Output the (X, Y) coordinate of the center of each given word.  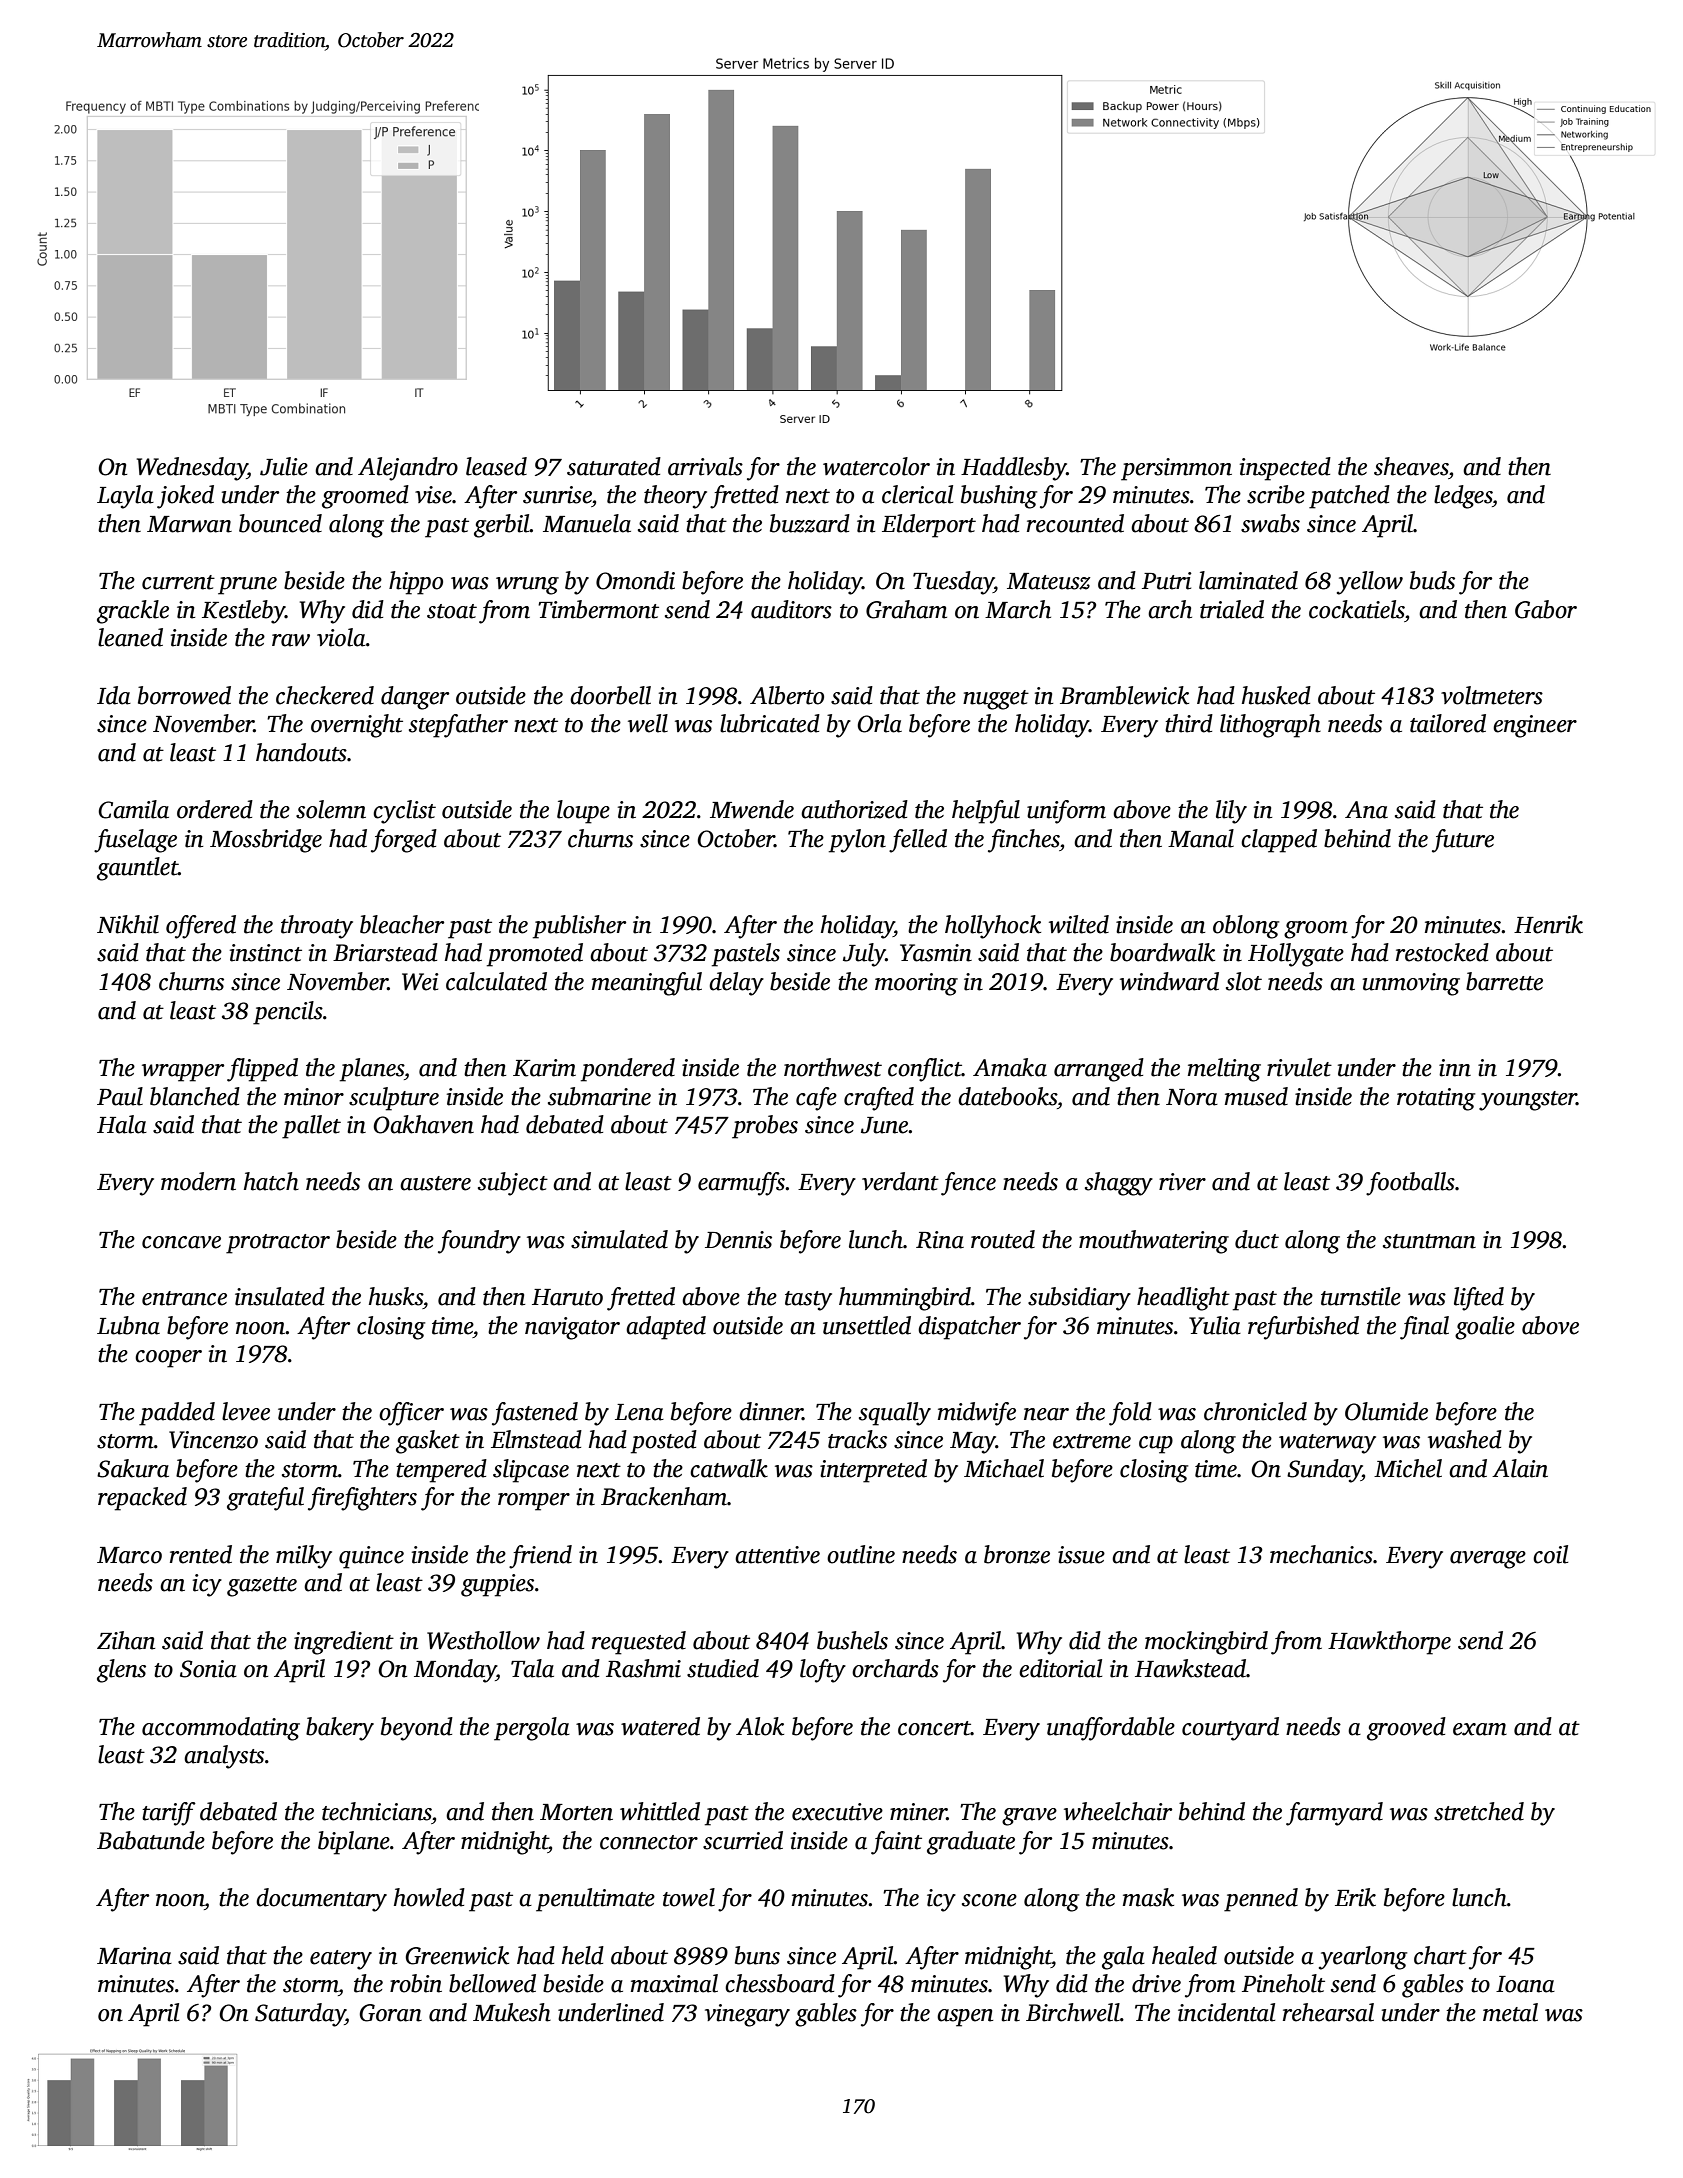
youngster (1528, 1101)
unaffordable (1111, 1729)
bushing (999, 497)
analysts (224, 1757)
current (178, 582)
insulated (280, 1296)
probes (765, 1127)
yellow (1370, 583)
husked (1276, 695)
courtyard (1230, 1729)
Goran (391, 2013)
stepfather (458, 726)
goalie (1485, 1328)
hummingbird (905, 1299)
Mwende (752, 809)
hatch (271, 1181)
